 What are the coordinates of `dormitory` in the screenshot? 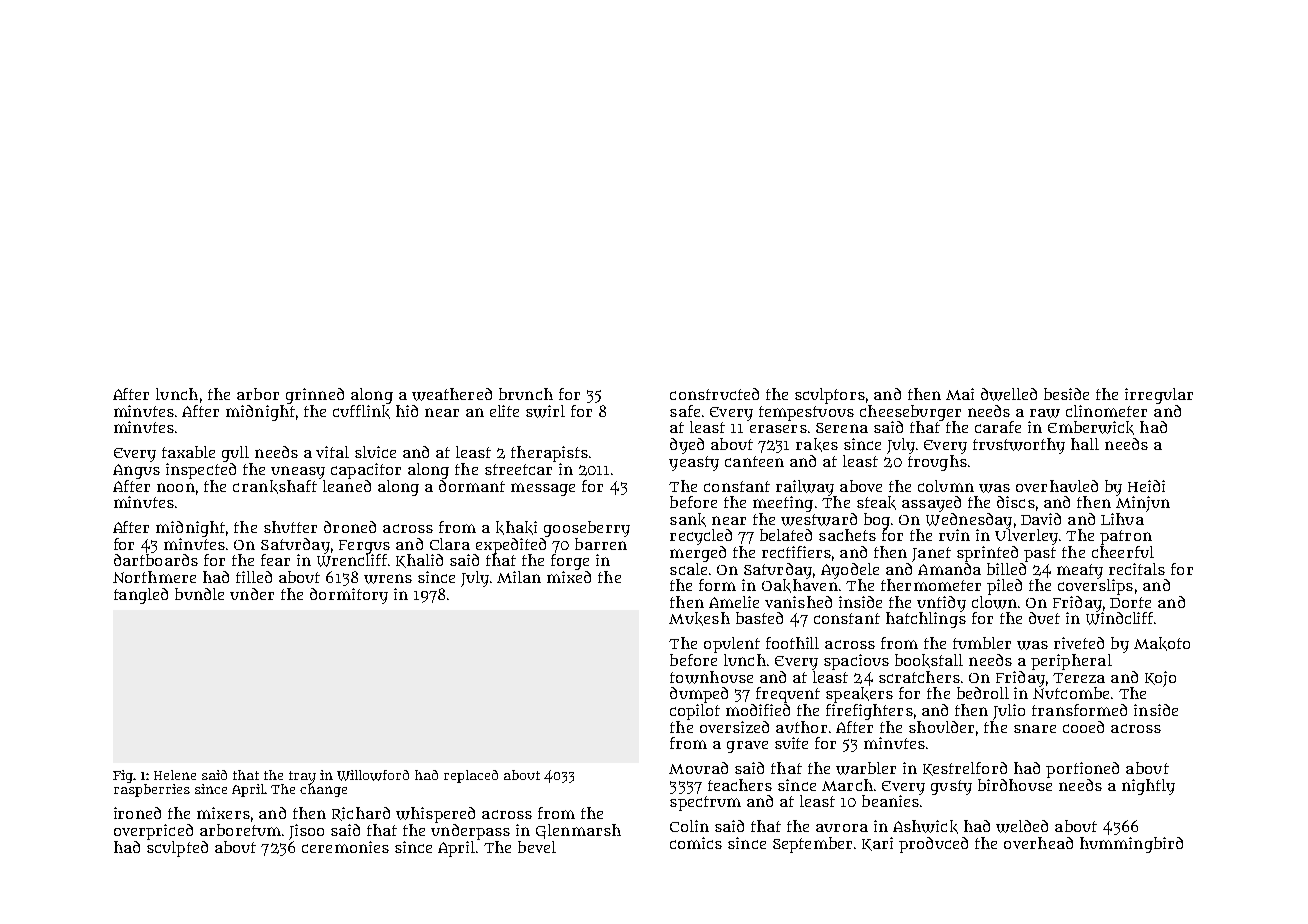 It's located at (349, 596).
